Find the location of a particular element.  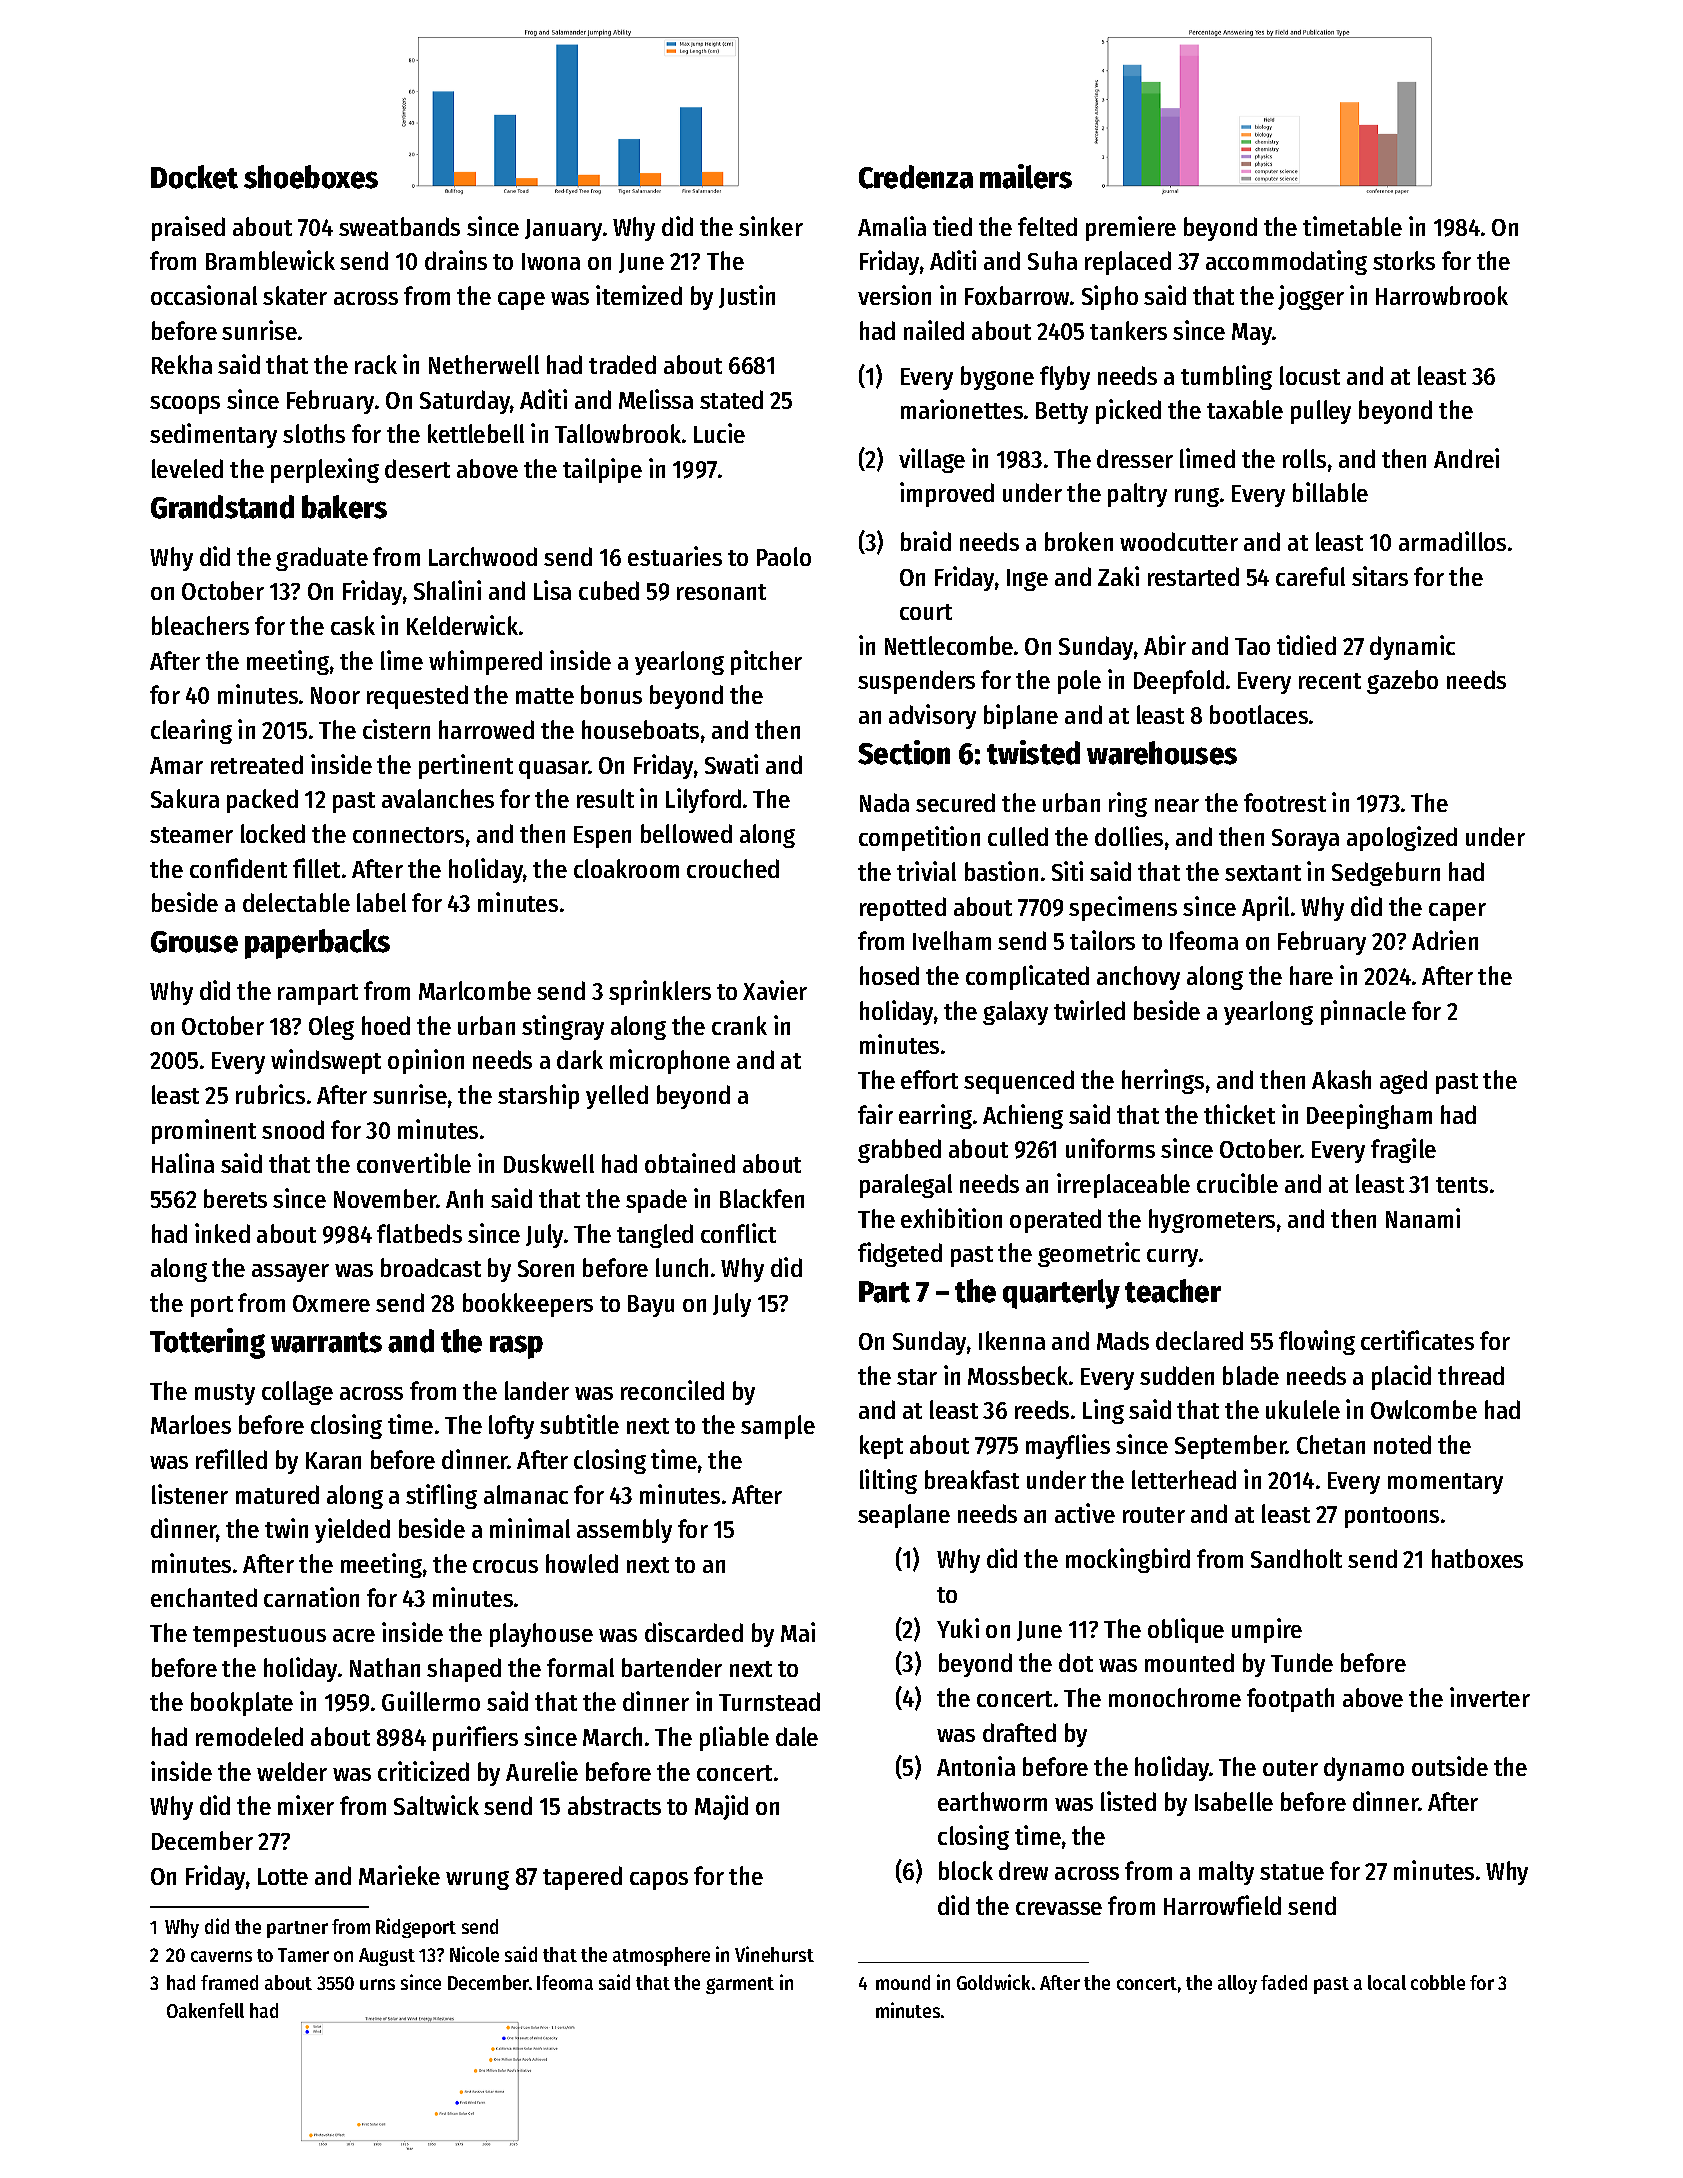

Oakenfell is located at coordinates (205, 2010).
